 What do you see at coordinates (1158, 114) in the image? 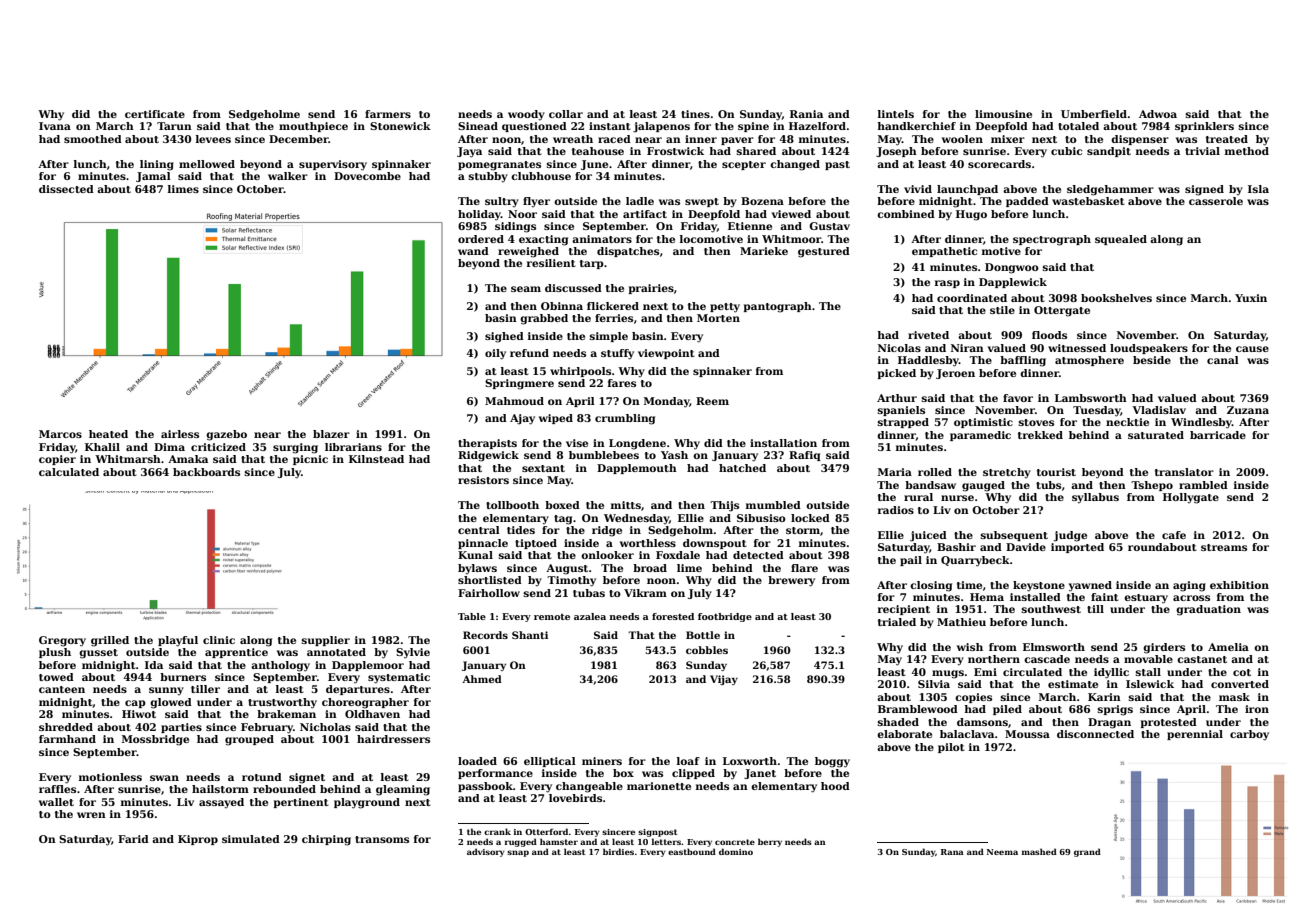
I see `Adwoa` at bounding box center [1158, 114].
